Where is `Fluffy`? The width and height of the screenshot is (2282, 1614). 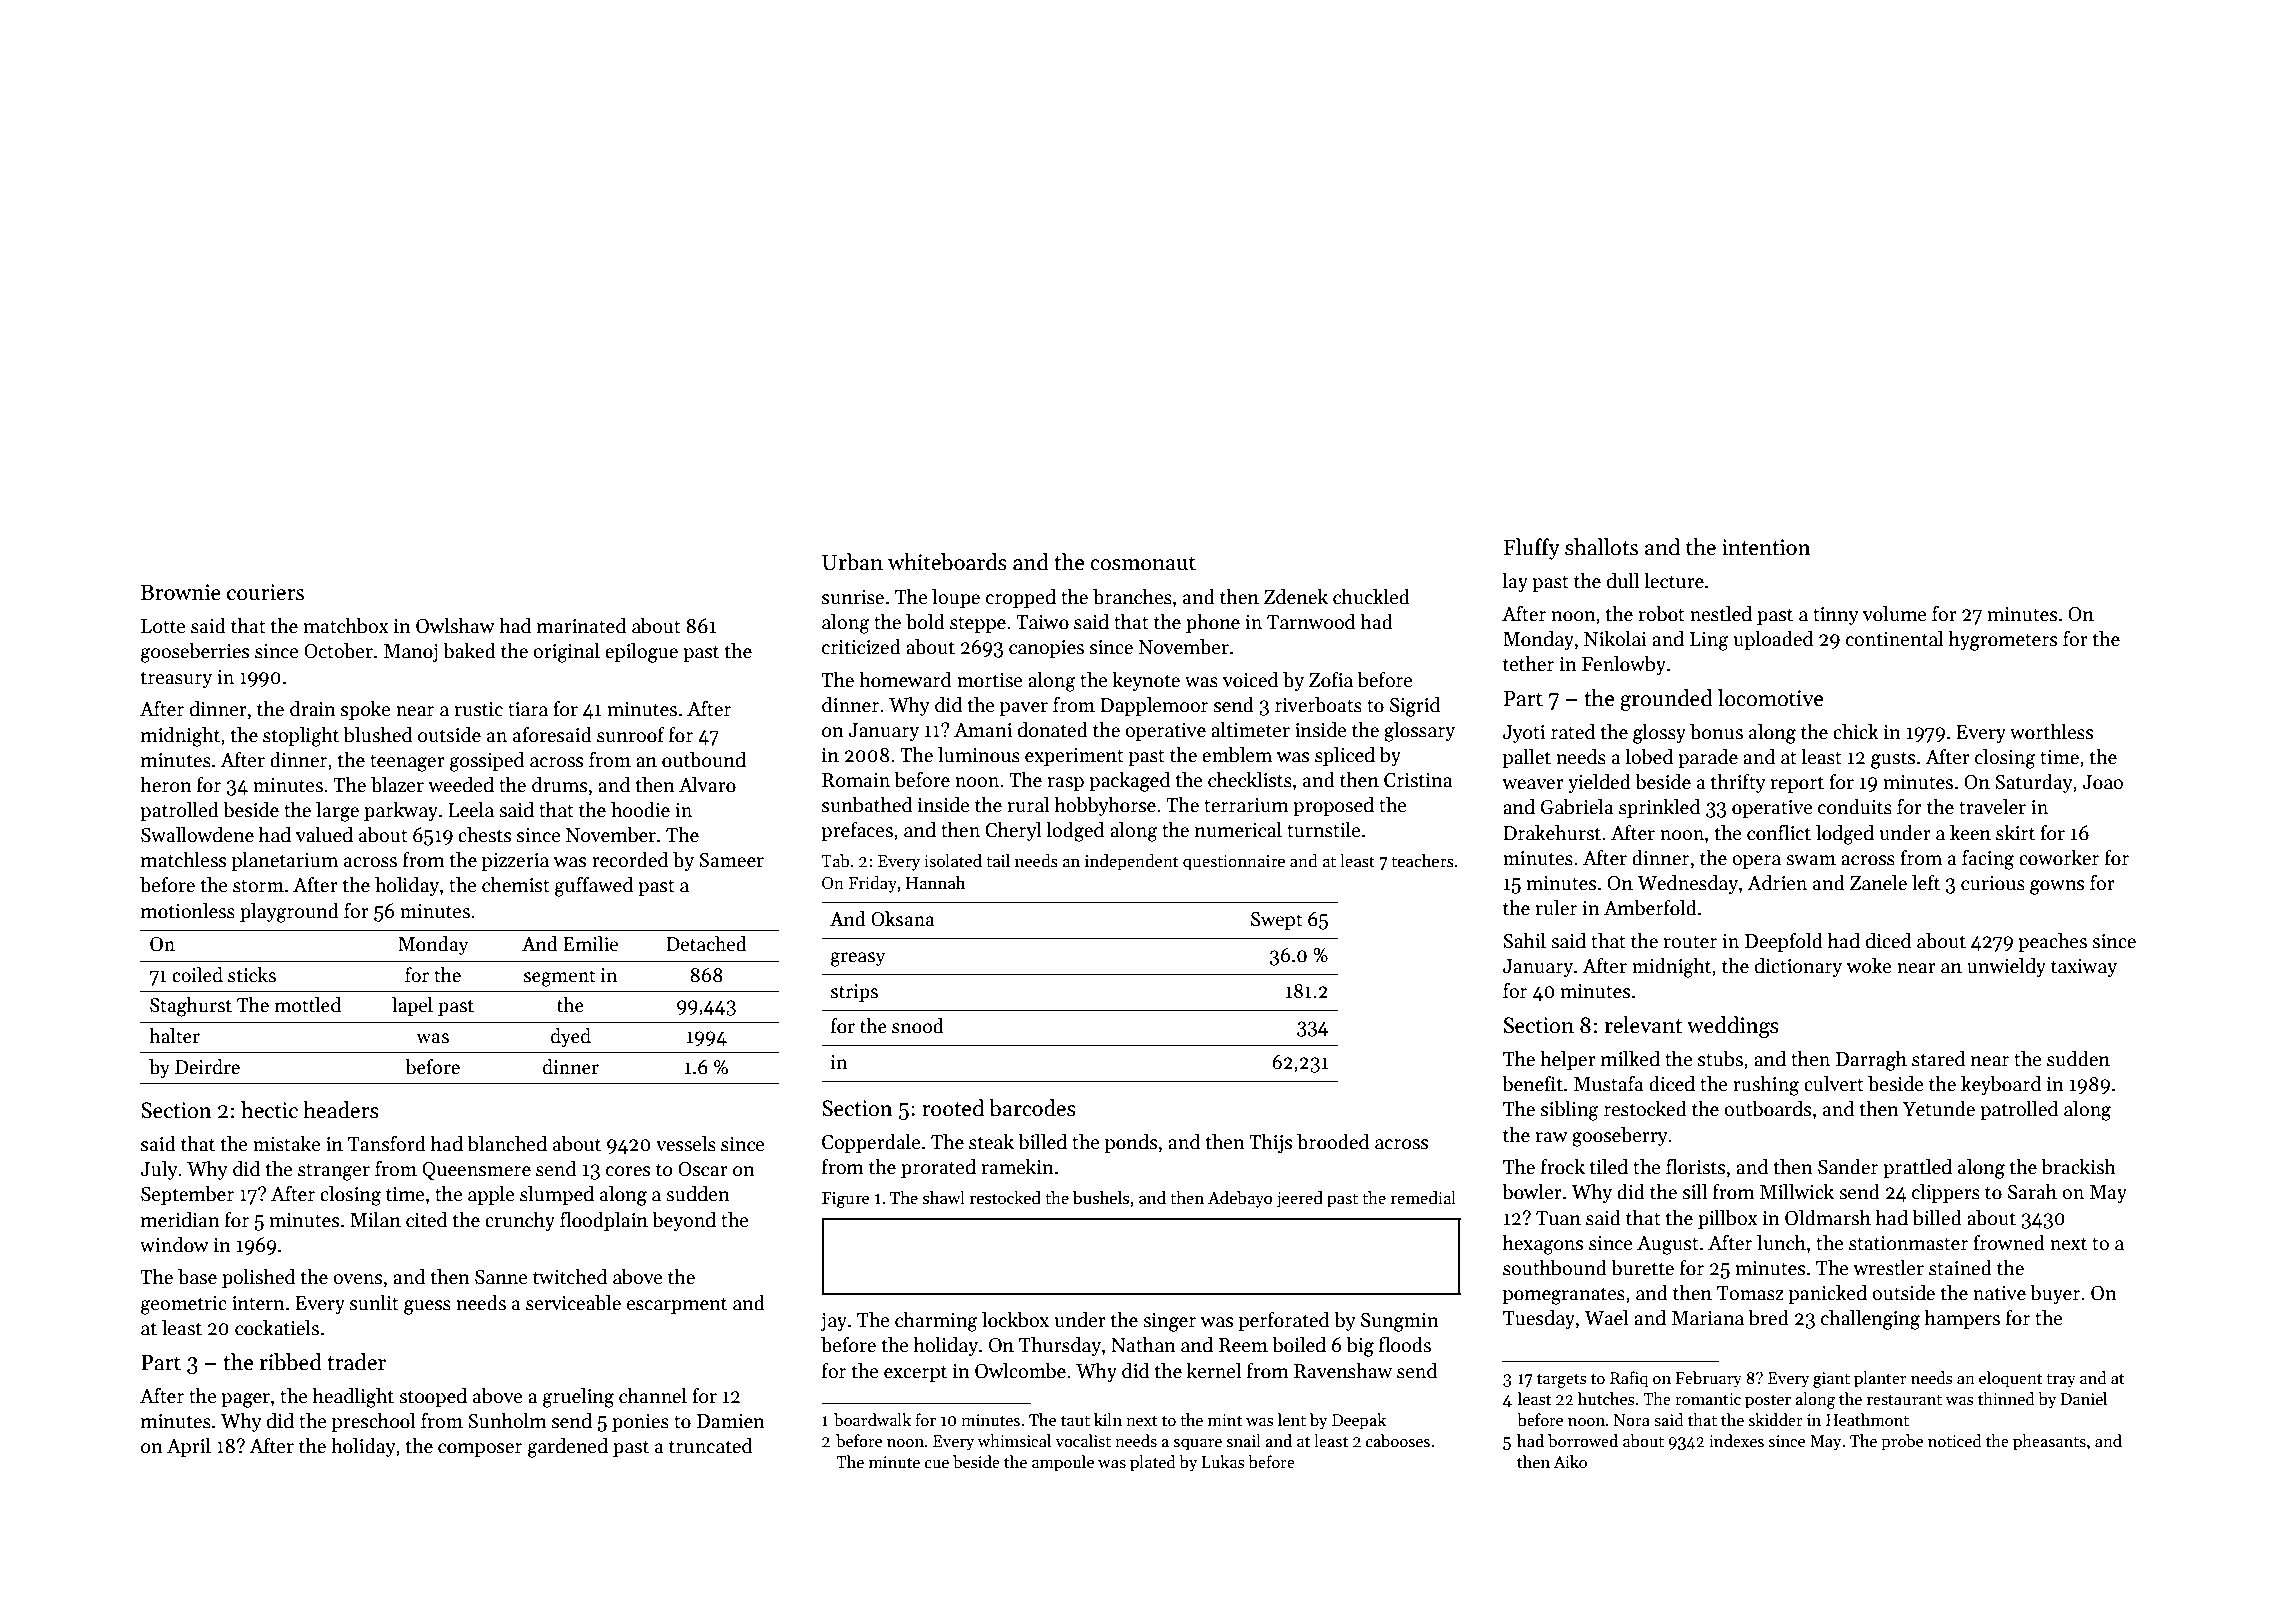
Fluffy is located at coordinates (1532, 549).
